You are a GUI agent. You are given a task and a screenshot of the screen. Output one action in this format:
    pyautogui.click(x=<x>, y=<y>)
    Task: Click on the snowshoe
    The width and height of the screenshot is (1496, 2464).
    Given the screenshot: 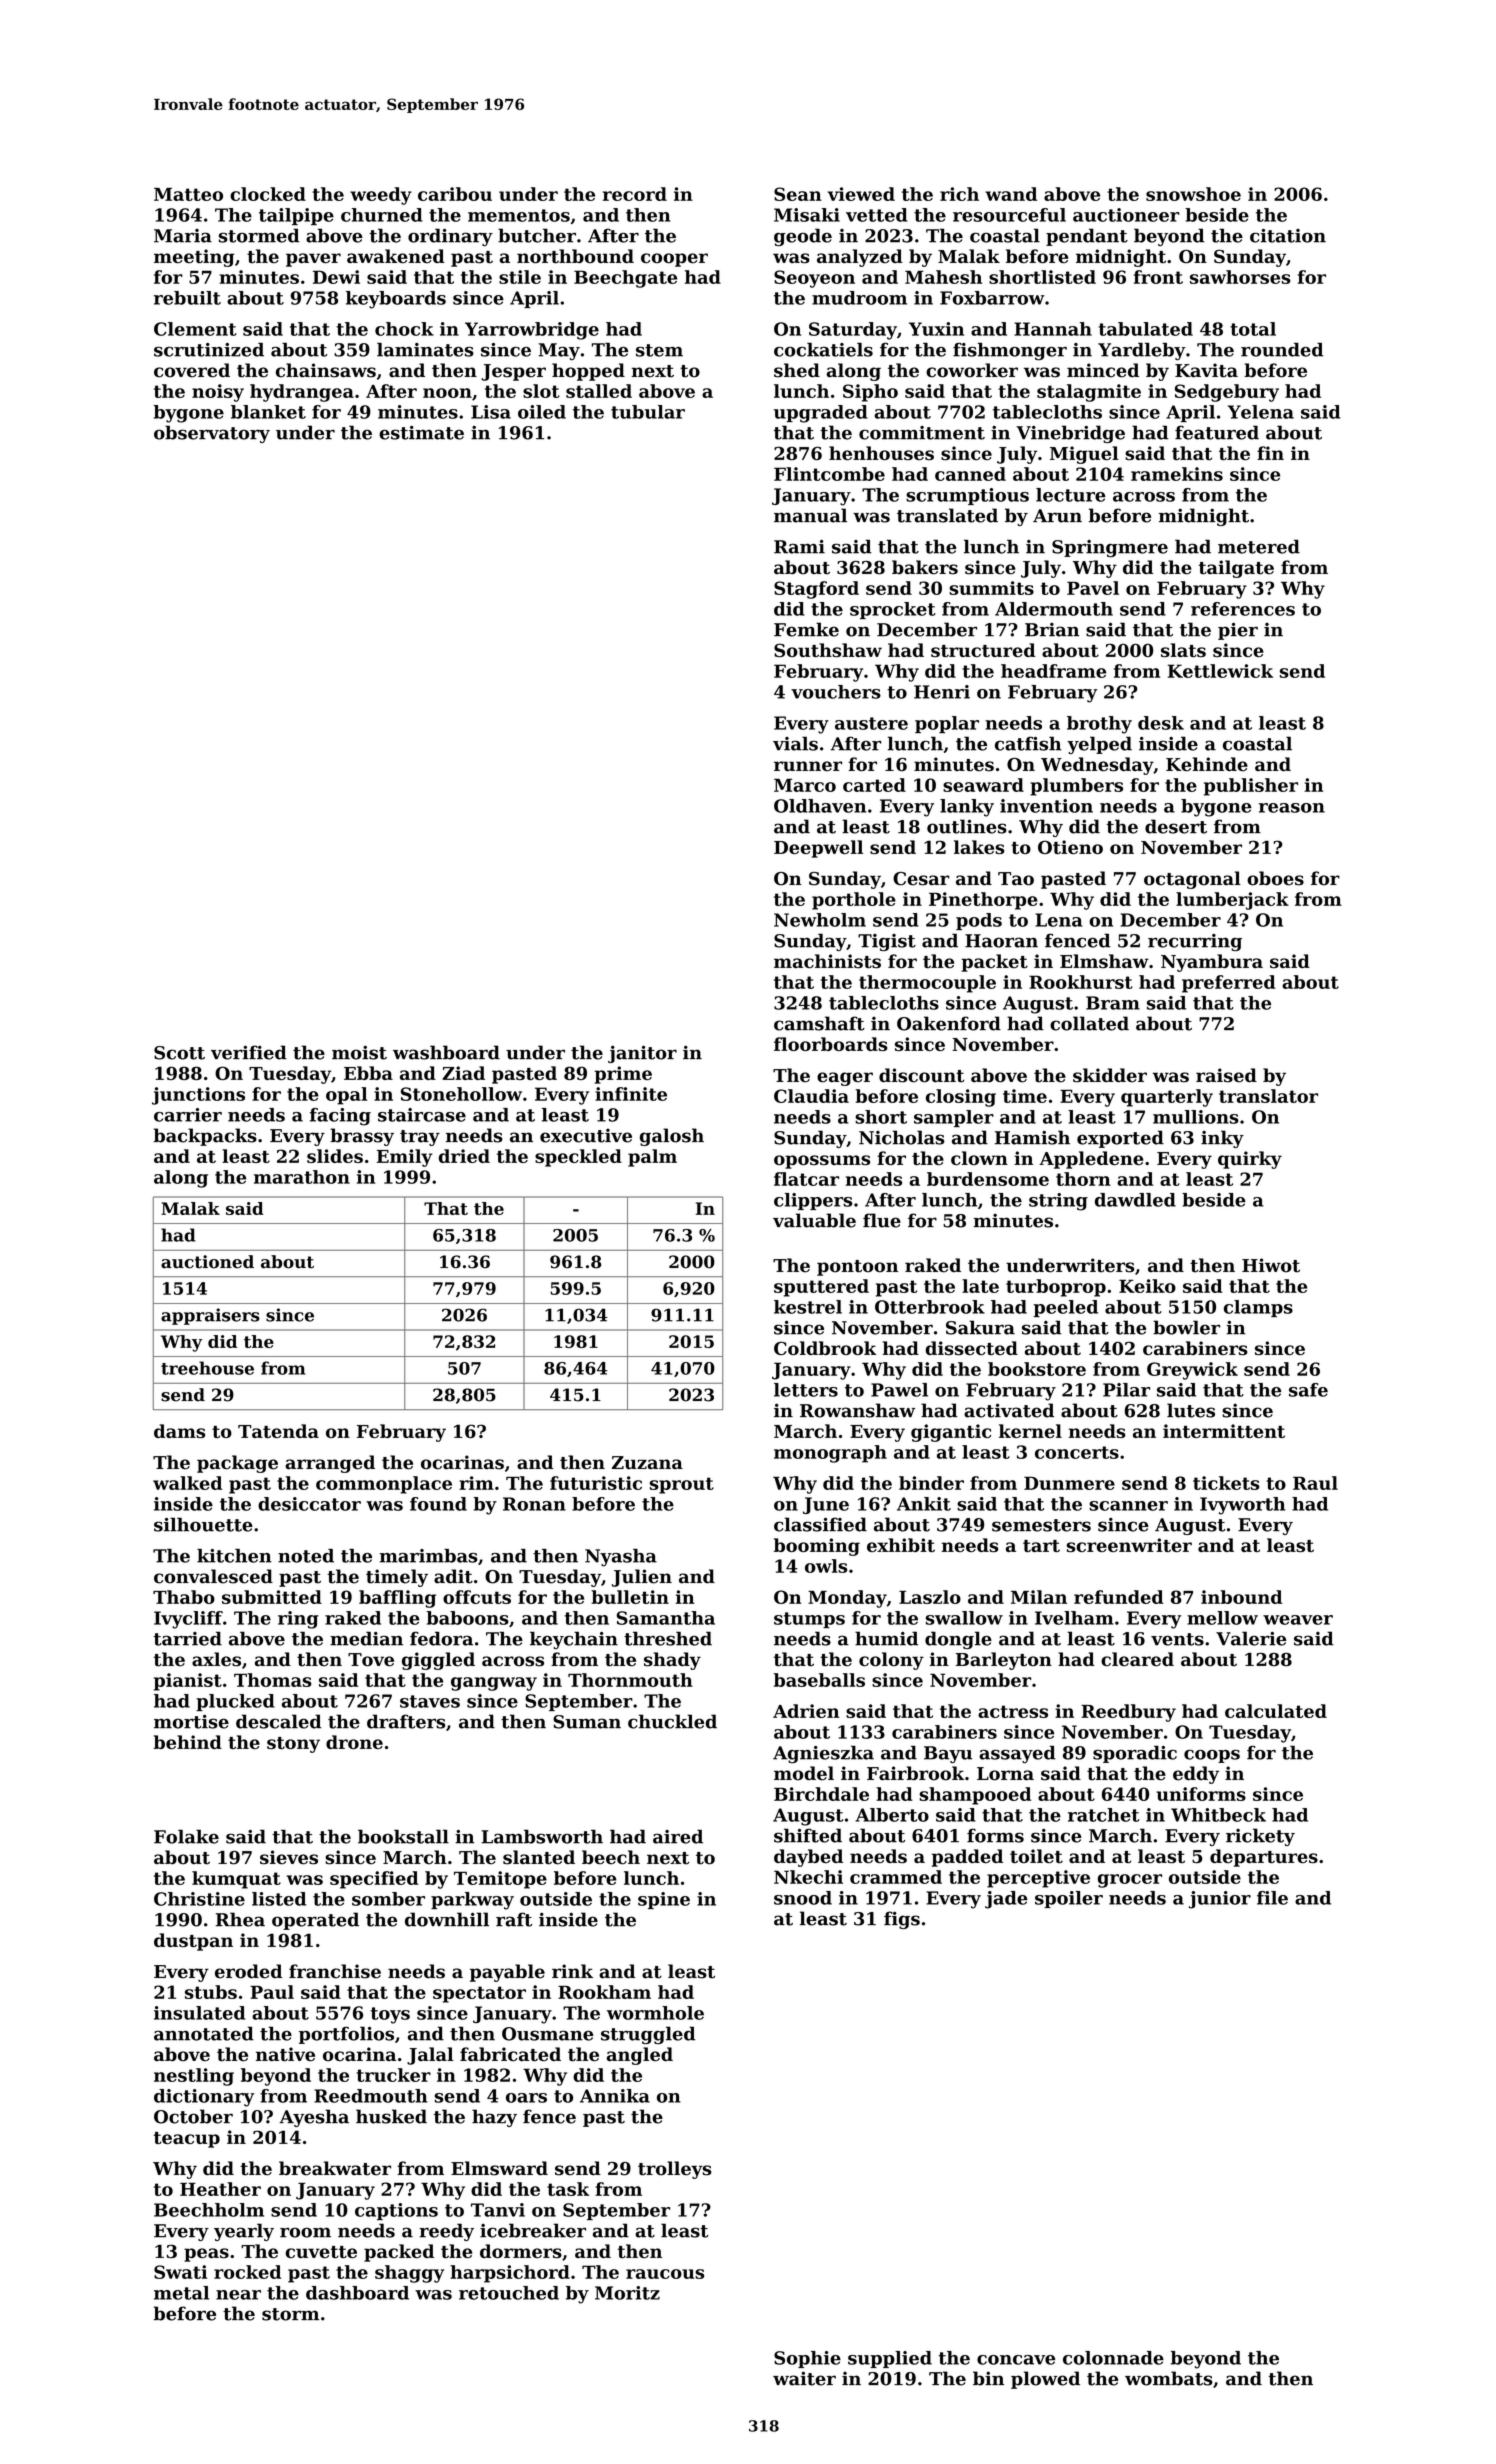 What is the action you would take?
    pyautogui.click(x=1193, y=194)
